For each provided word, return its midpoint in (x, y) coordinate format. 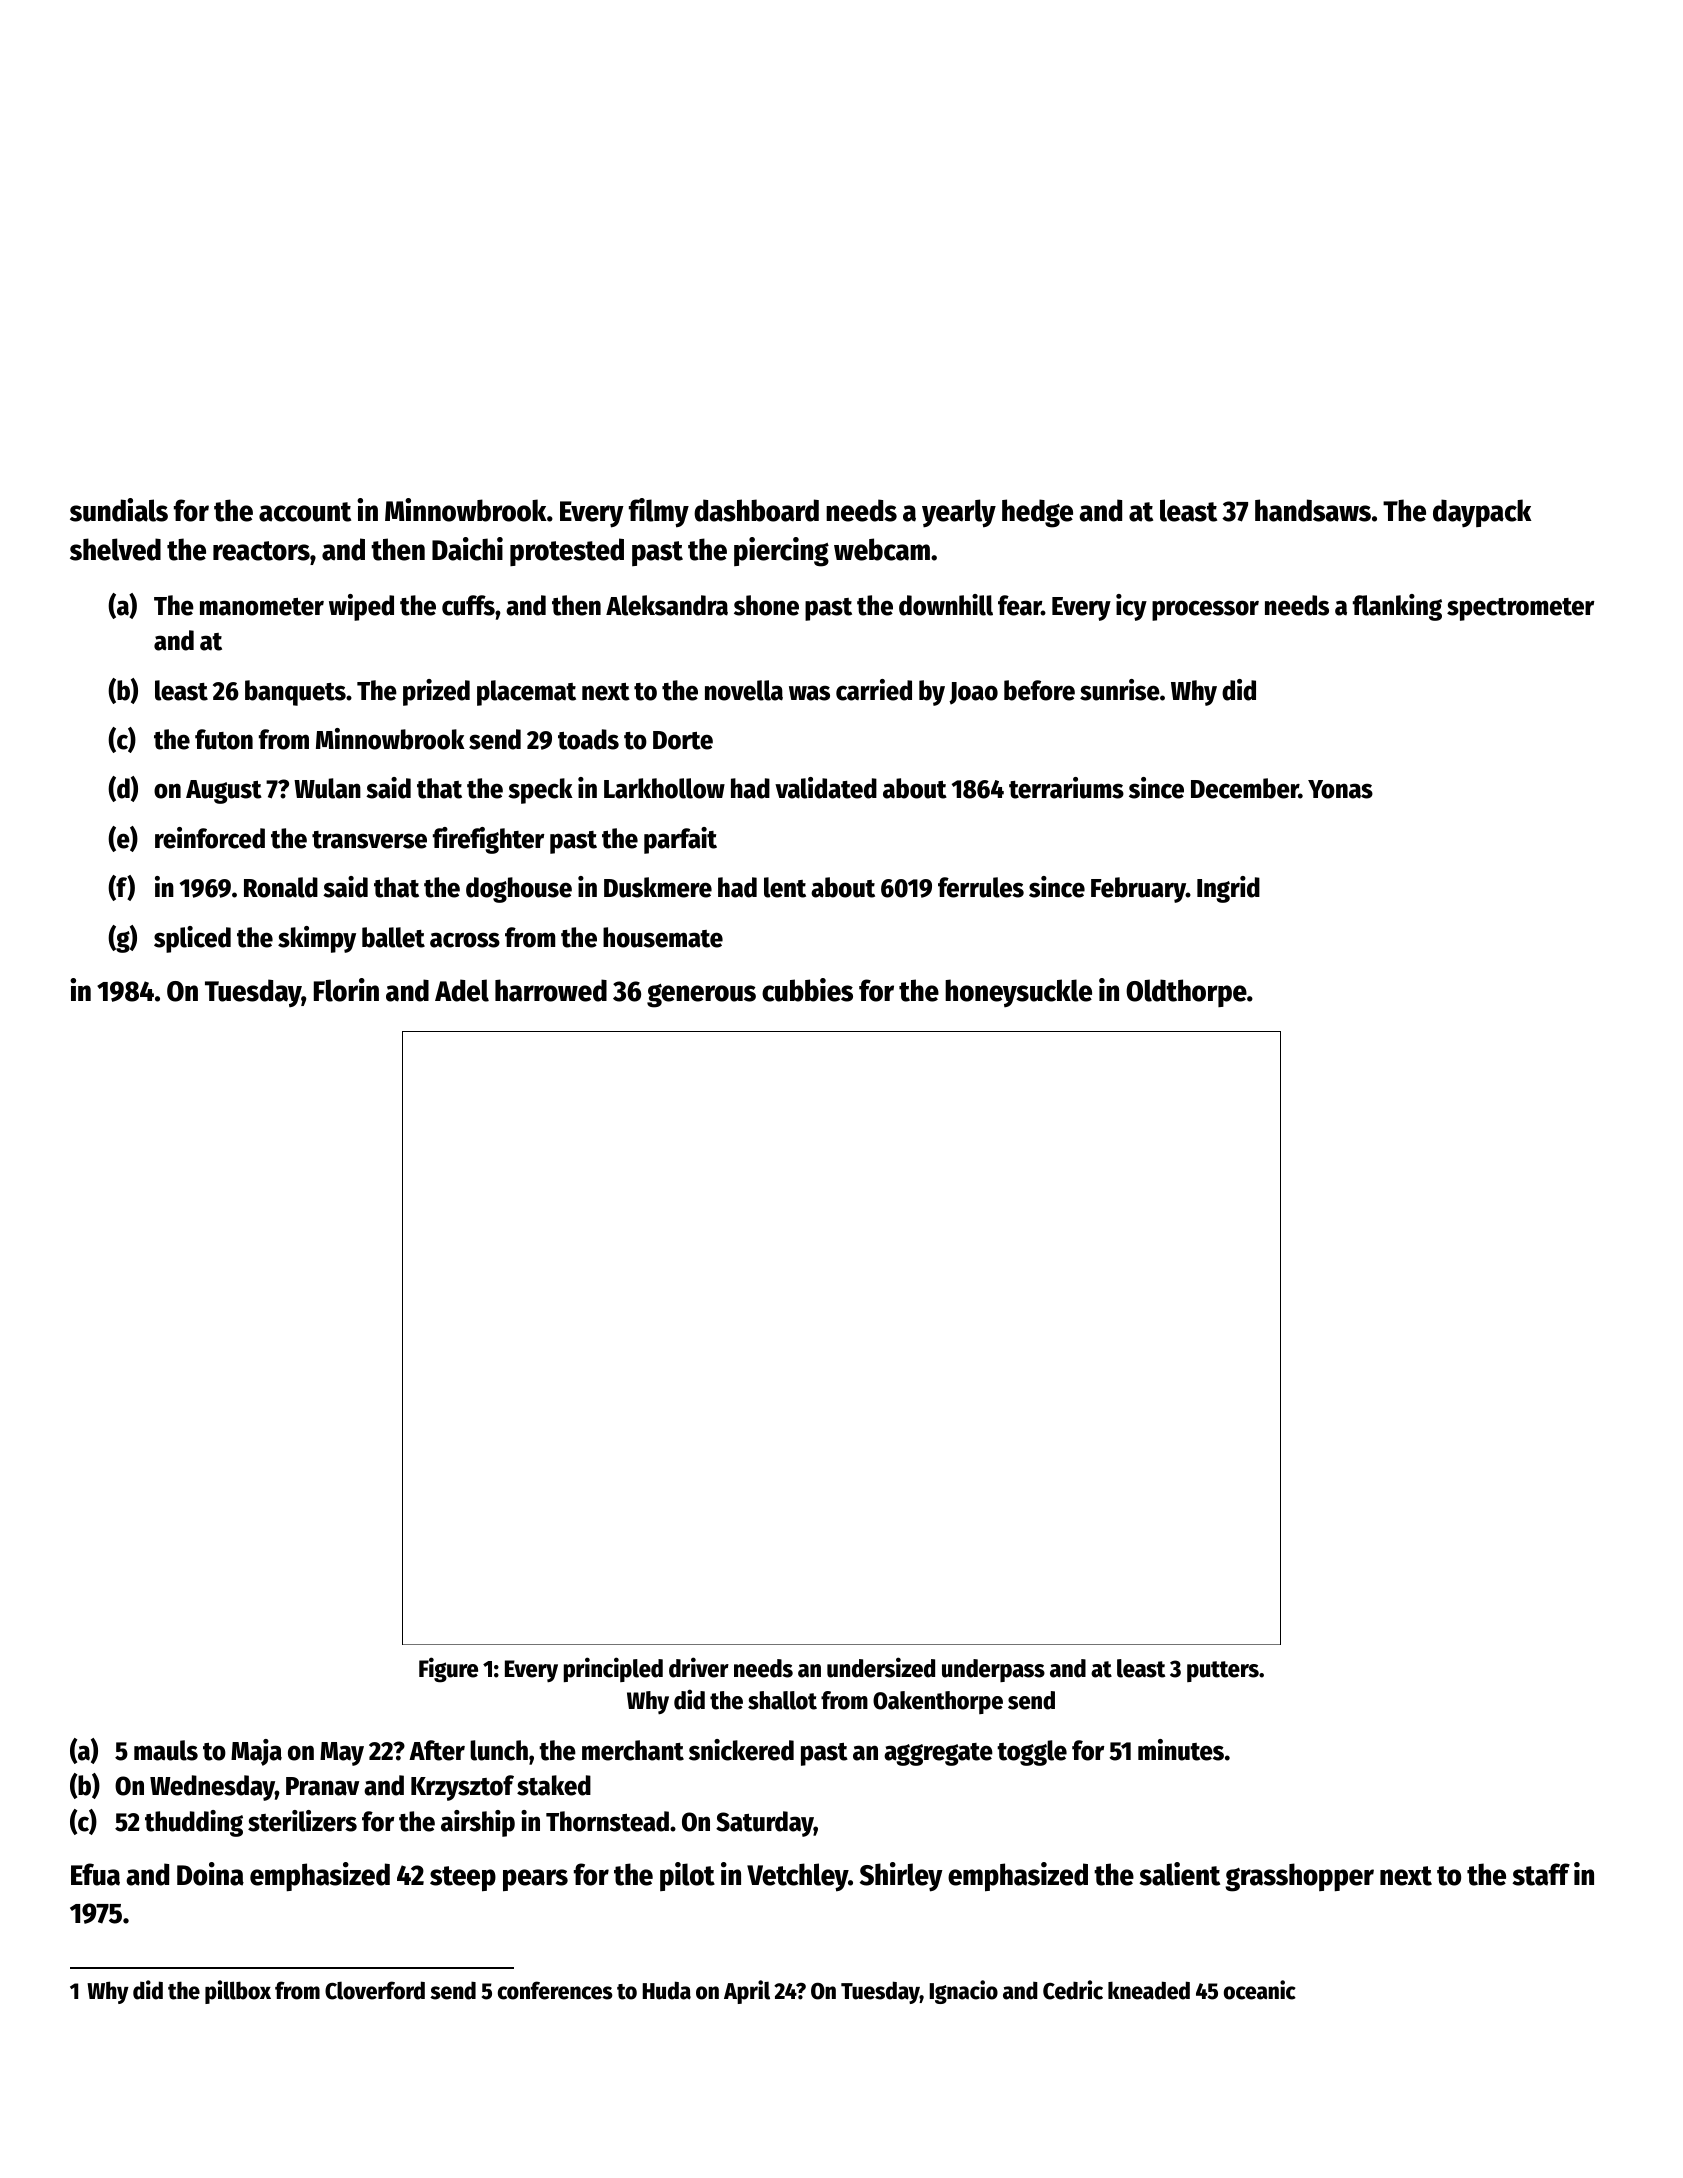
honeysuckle (1018, 993)
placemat (526, 693)
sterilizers (302, 1821)
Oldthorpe (1186, 993)
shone (766, 605)
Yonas (1340, 789)
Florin (346, 990)
